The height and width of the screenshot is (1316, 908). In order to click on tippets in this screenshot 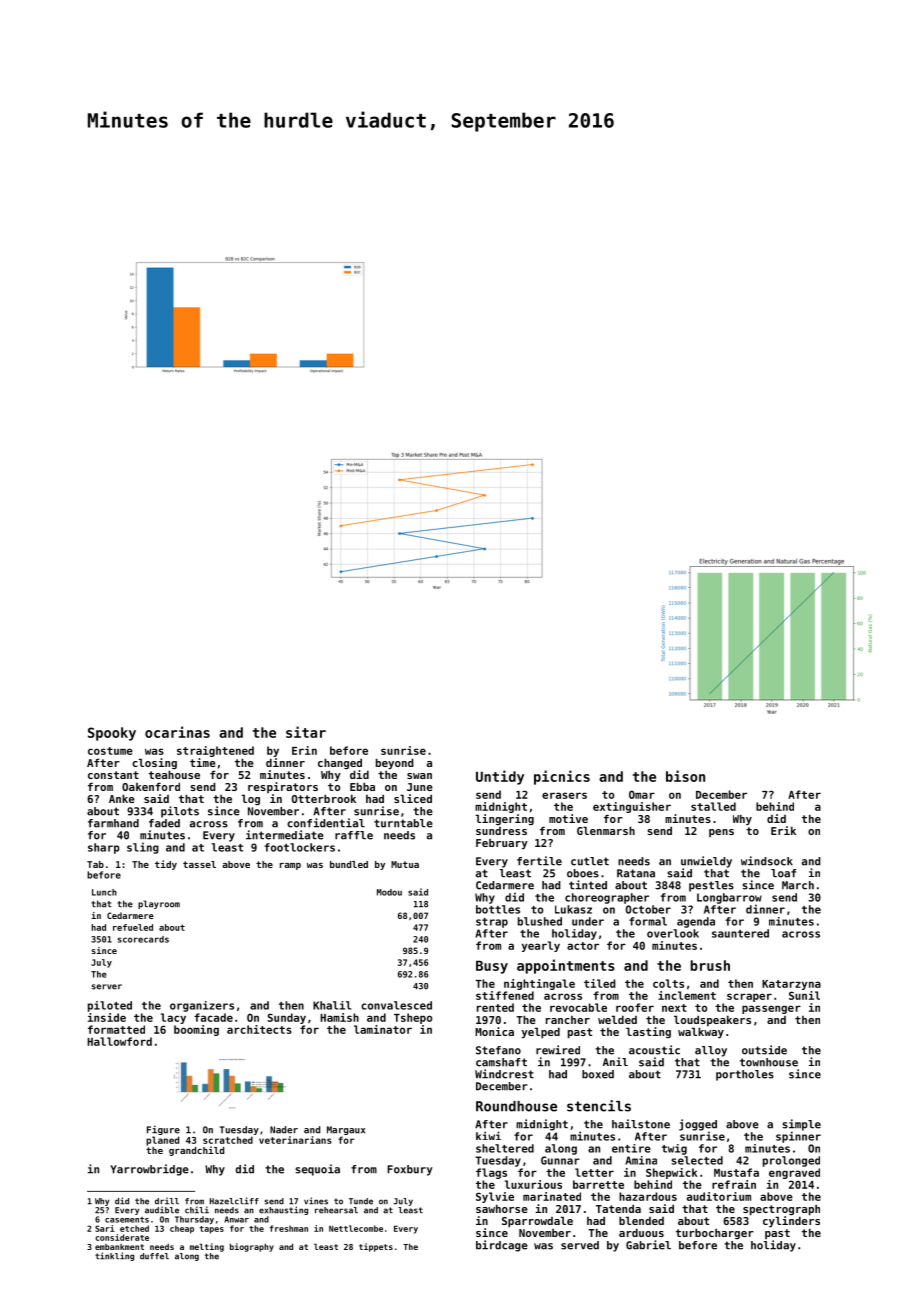, I will do `click(376, 1247)`.
